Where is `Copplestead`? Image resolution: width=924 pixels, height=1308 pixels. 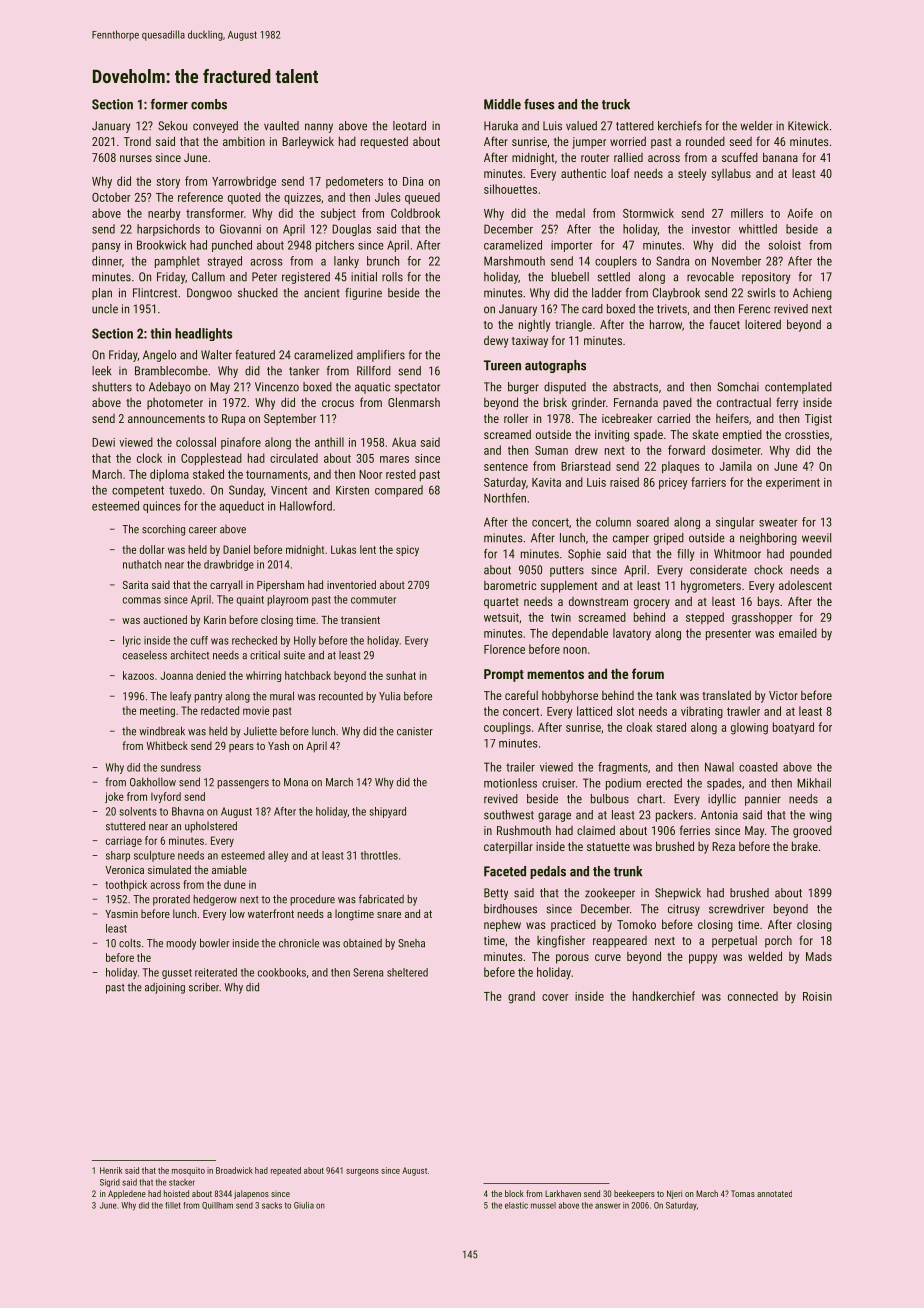
Copplestead is located at coordinates (211, 459).
